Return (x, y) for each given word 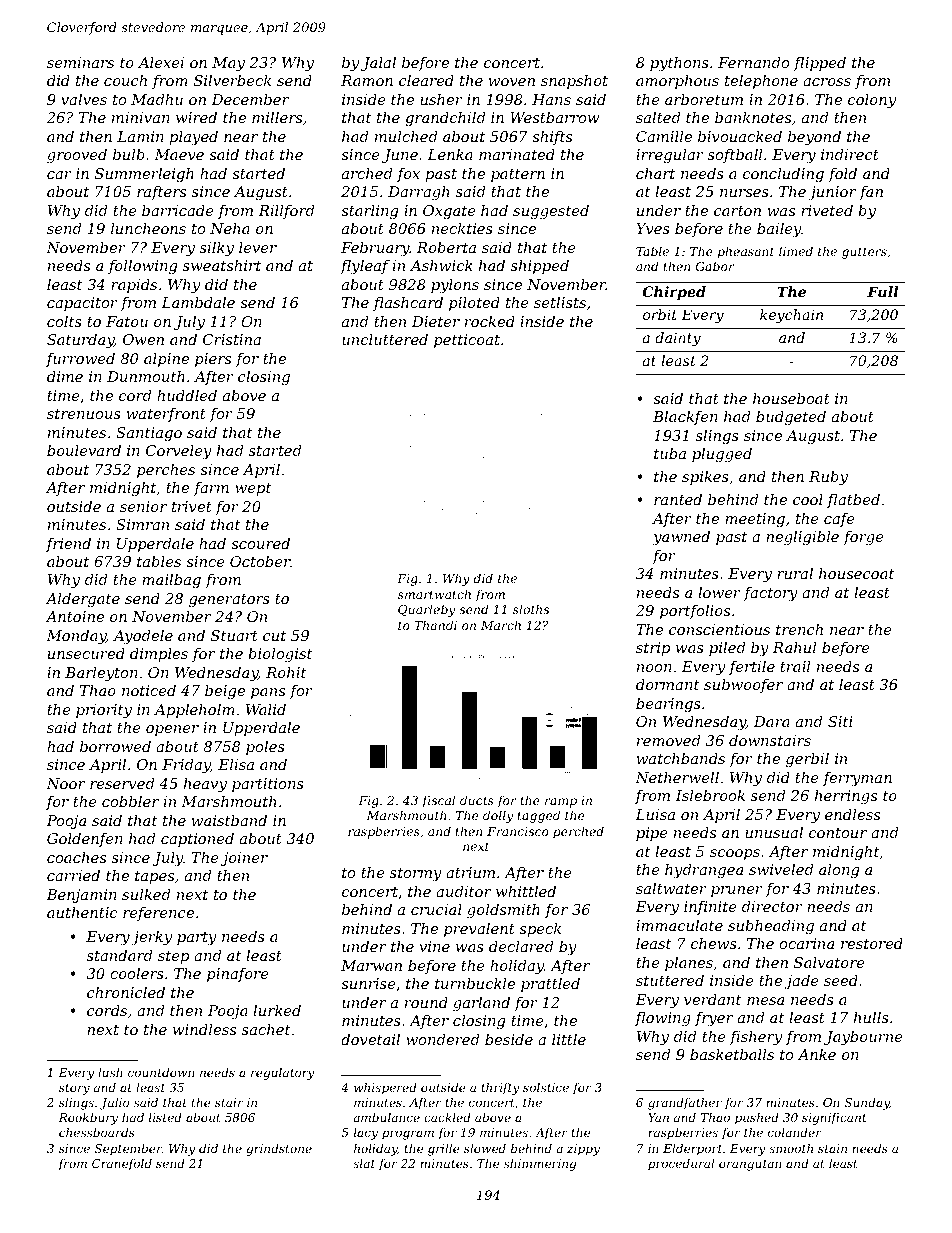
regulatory (283, 1074)
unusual (774, 832)
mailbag (171, 581)
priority (104, 711)
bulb (129, 154)
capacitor (82, 304)
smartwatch (434, 594)
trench (799, 629)
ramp (561, 803)
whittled (526, 891)
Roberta (446, 247)
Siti (840, 721)
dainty (678, 339)
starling (369, 212)
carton (737, 211)
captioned (197, 840)
